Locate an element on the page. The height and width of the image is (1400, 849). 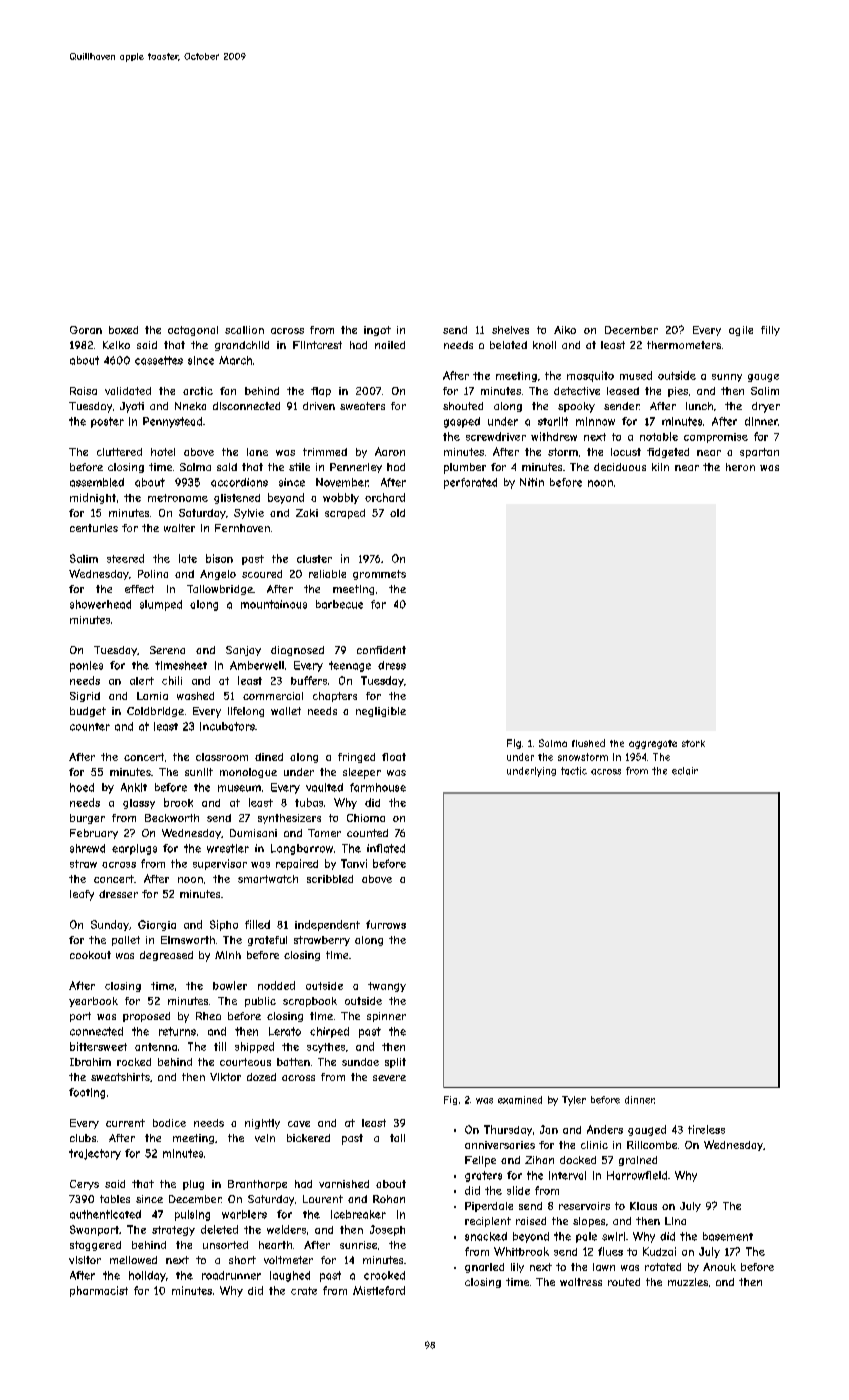
confident is located at coordinates (381, 650).
